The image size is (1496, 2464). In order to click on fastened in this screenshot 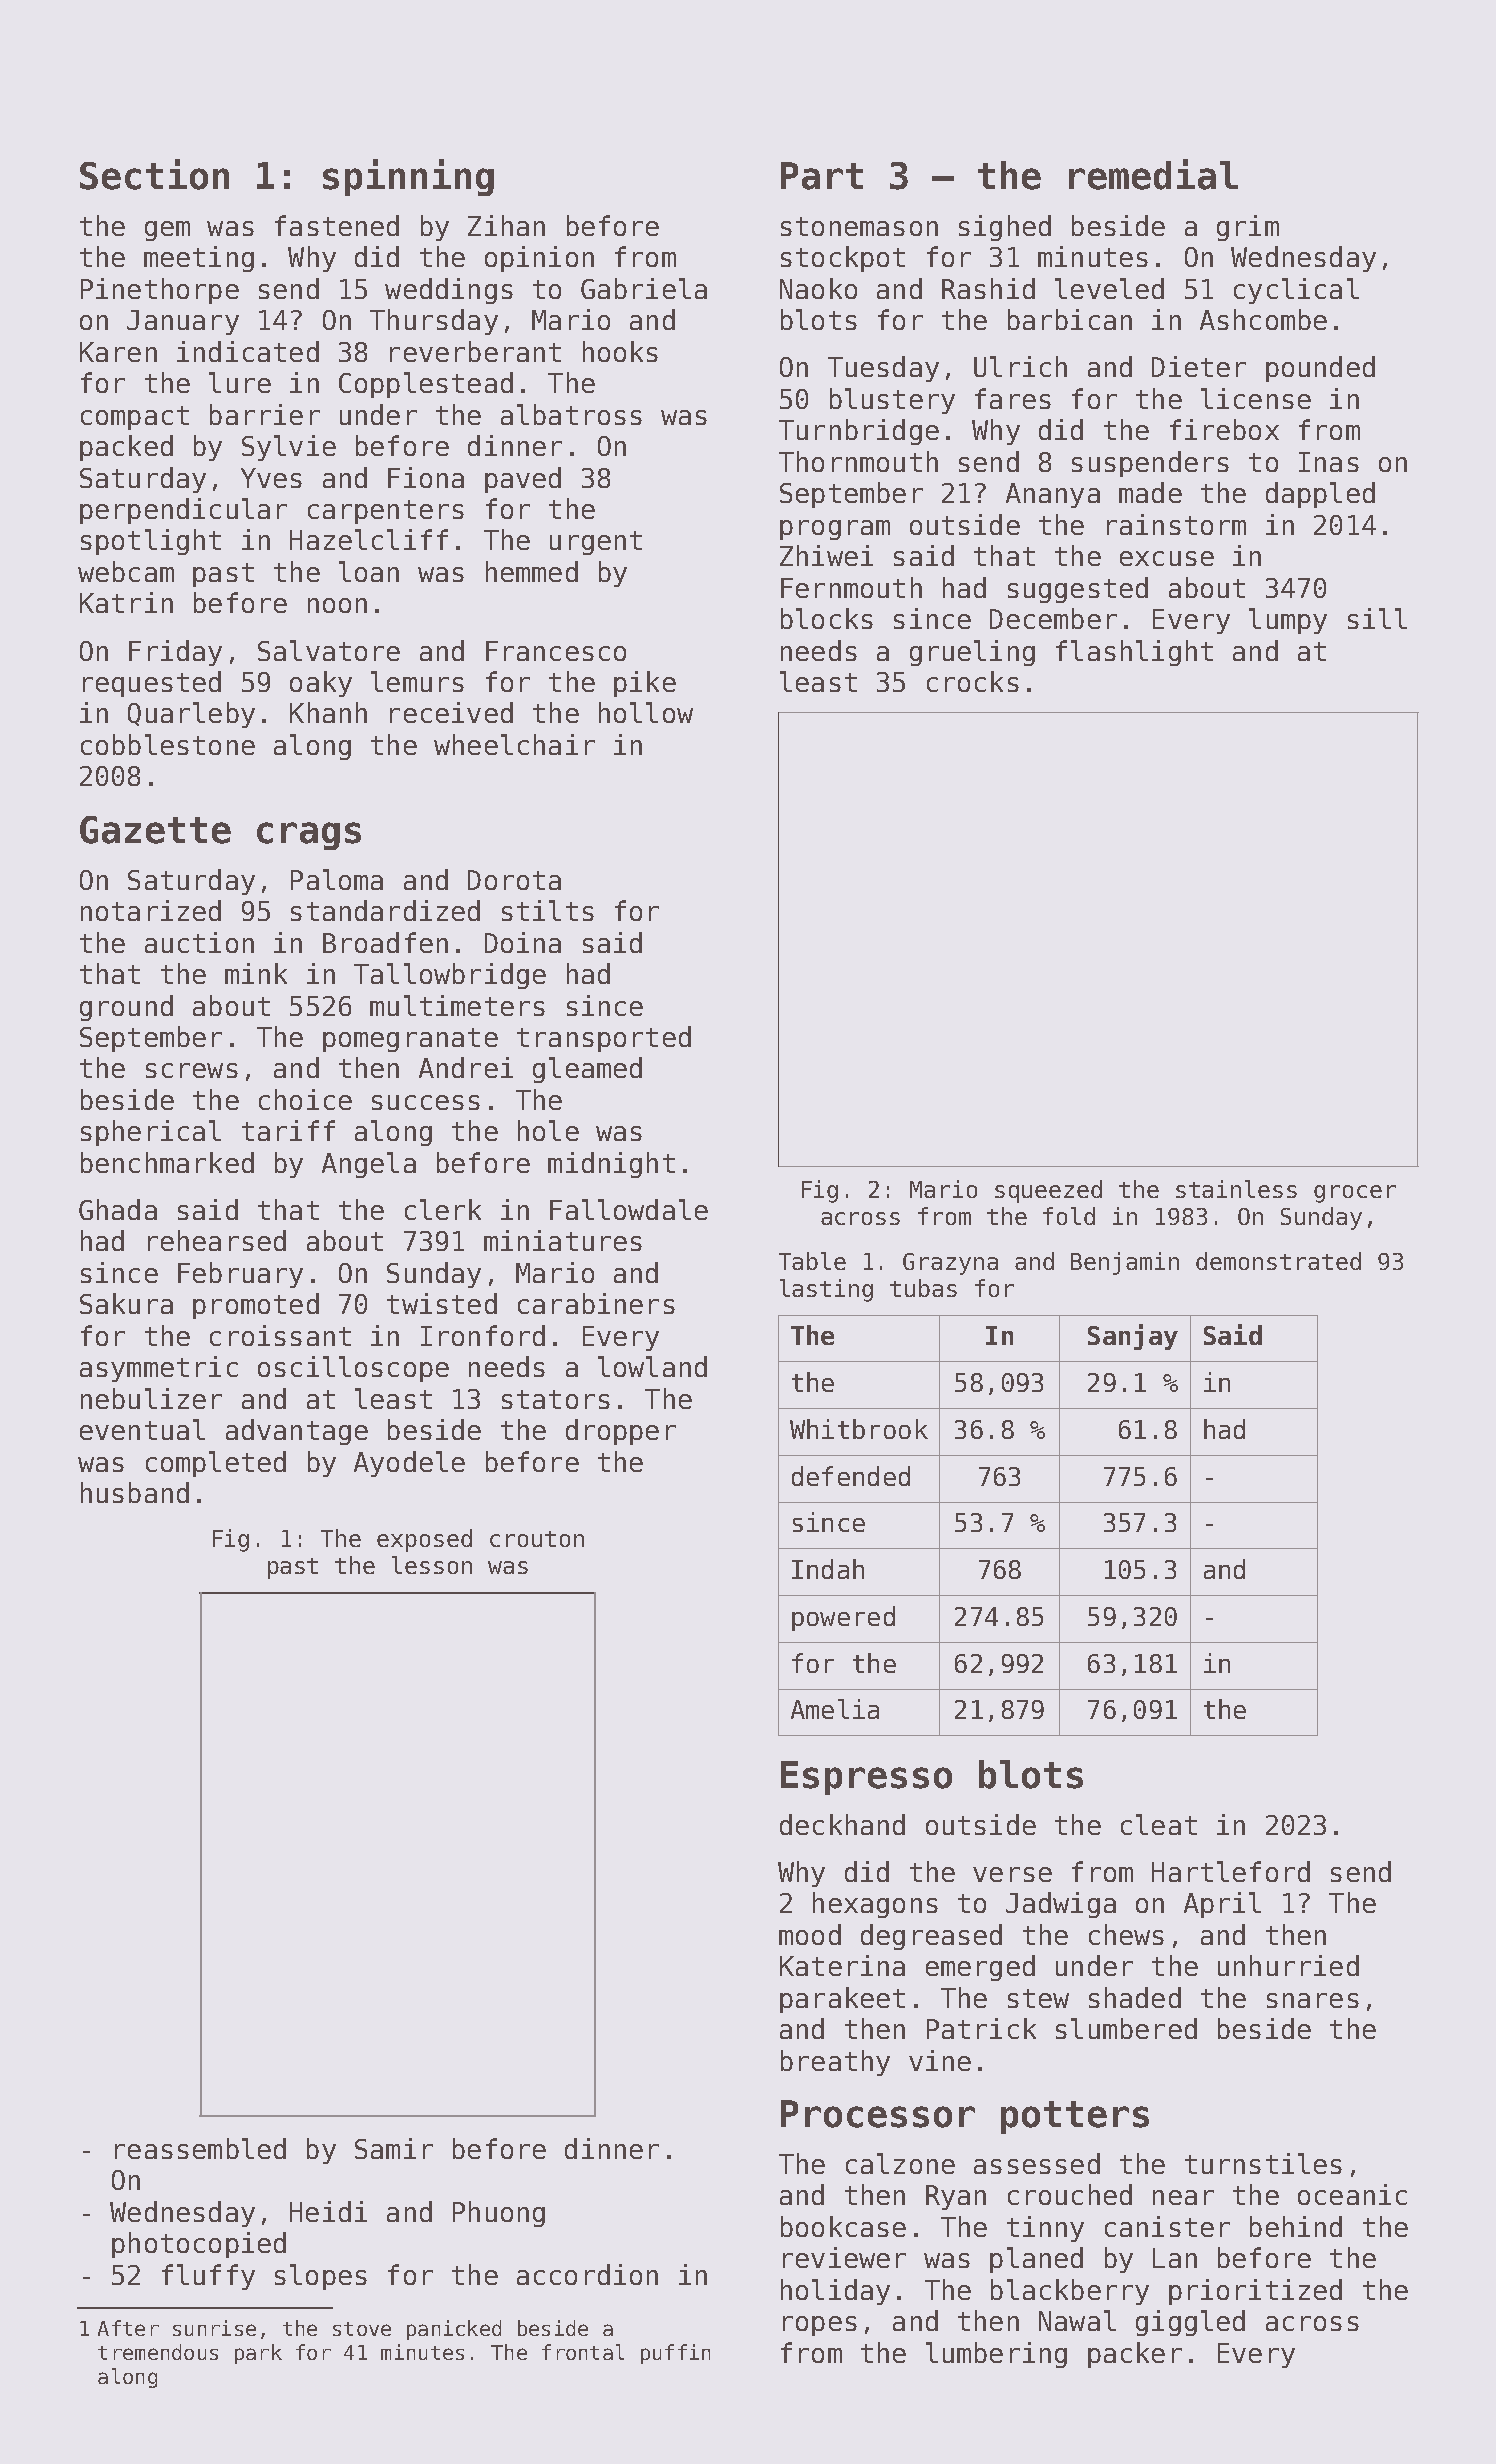, I will do `click(337, 225)`.
